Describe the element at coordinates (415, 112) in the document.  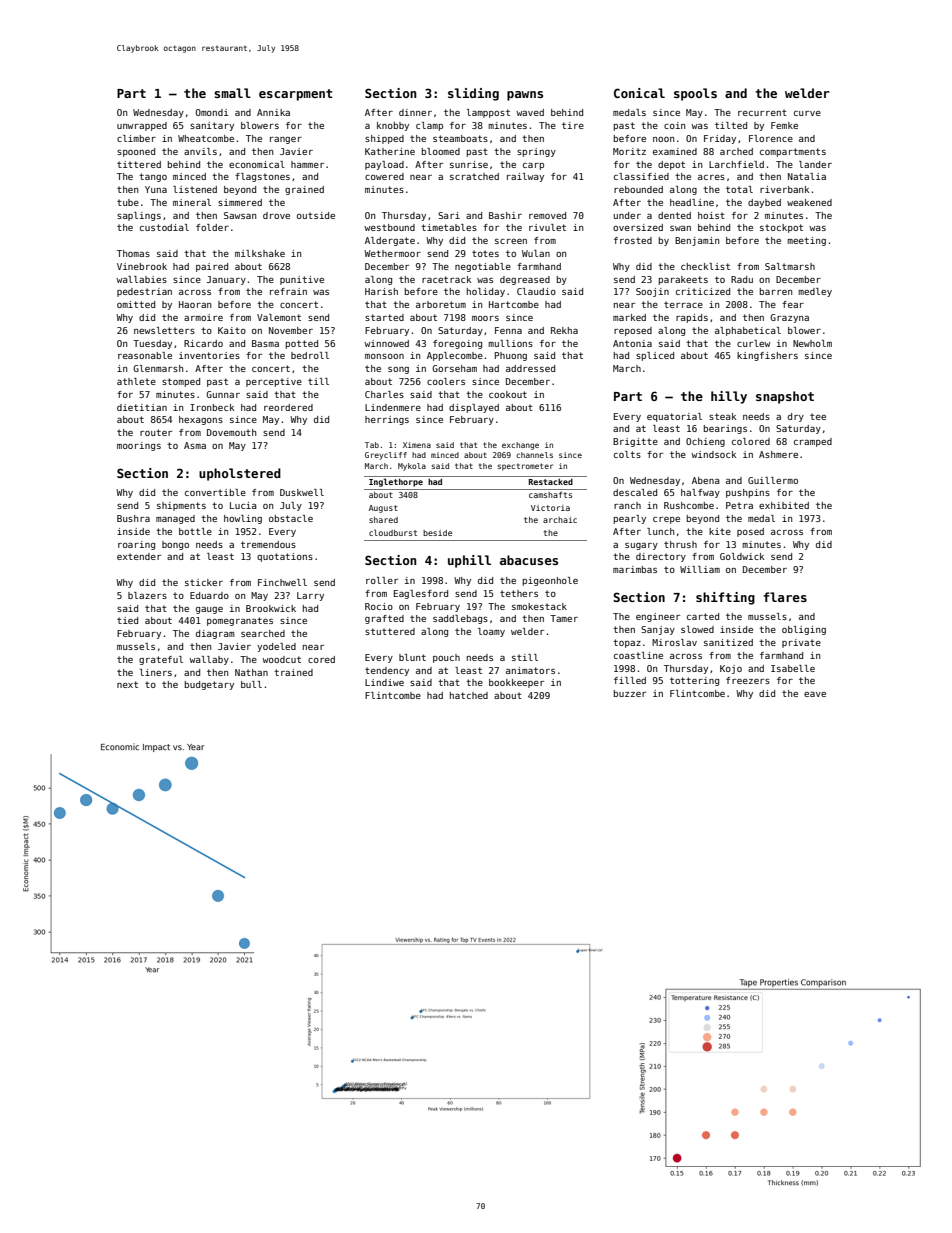
I see `dinner` at that location.
